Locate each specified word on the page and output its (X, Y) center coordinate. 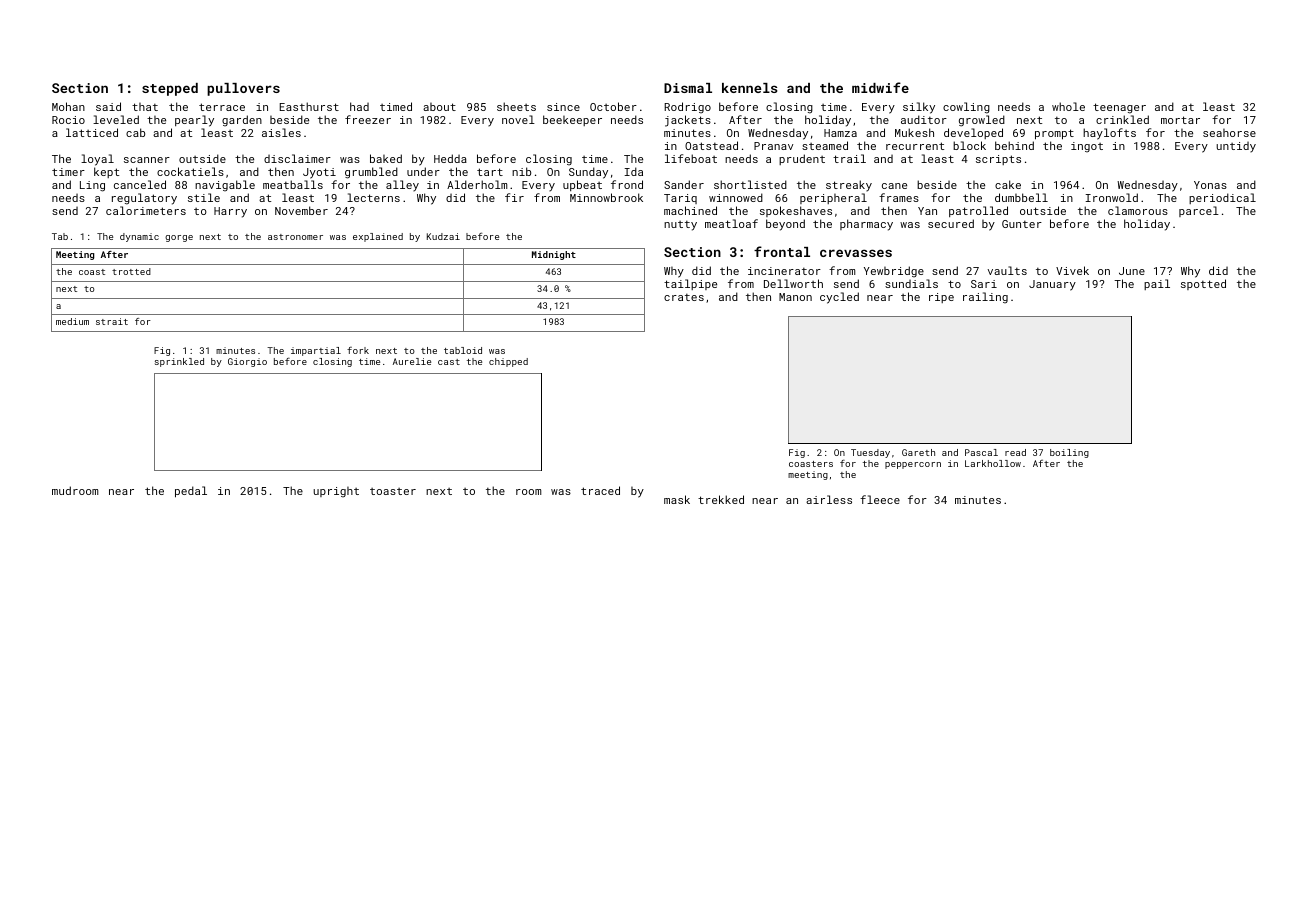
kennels (750, 88)
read (1015, 452)
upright (336, 492)
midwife (880, 87)
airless (829, 499)
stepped (170, 89)
